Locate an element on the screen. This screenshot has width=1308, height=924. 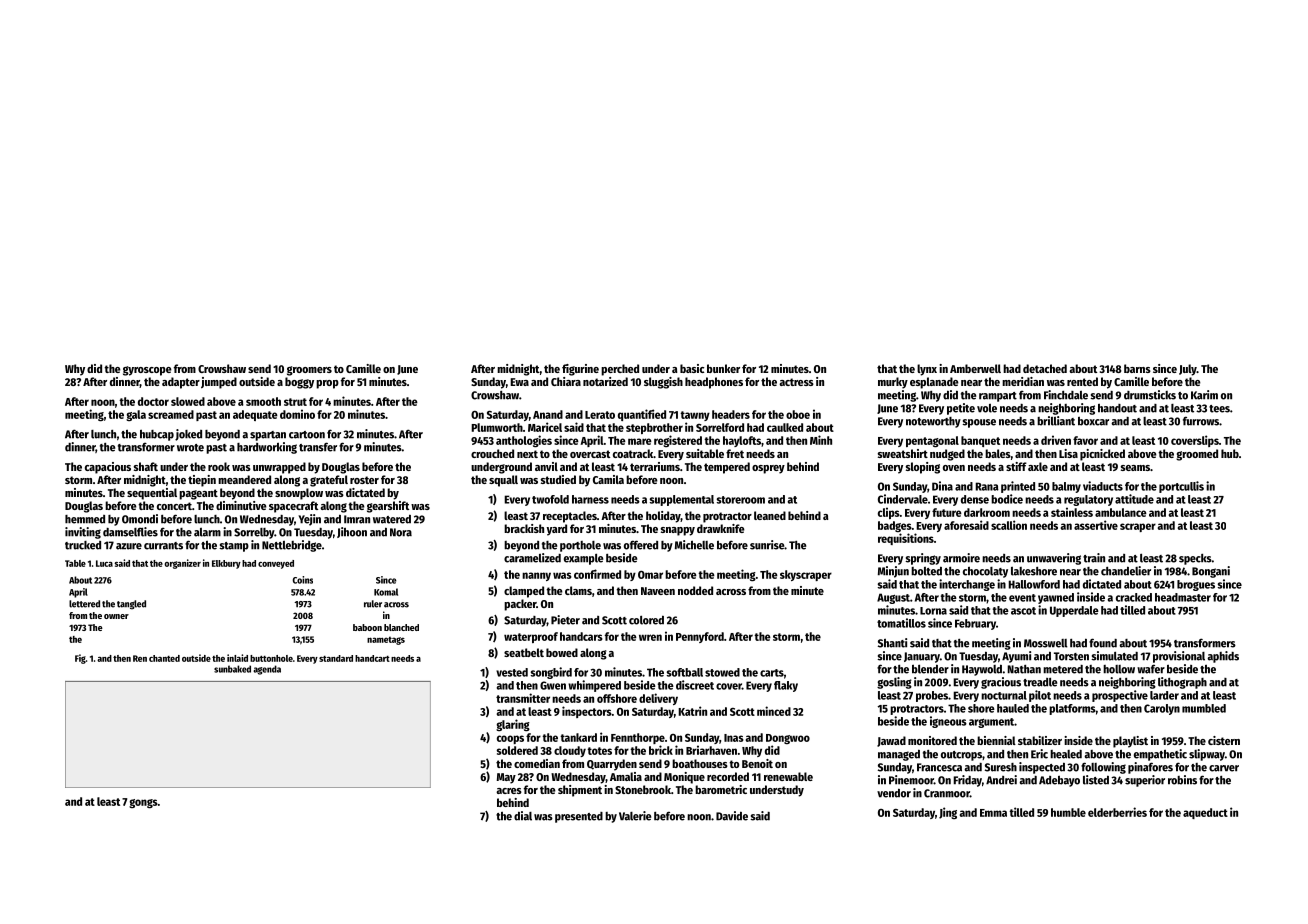
gyroscope is located at coordinates (147, 371).
